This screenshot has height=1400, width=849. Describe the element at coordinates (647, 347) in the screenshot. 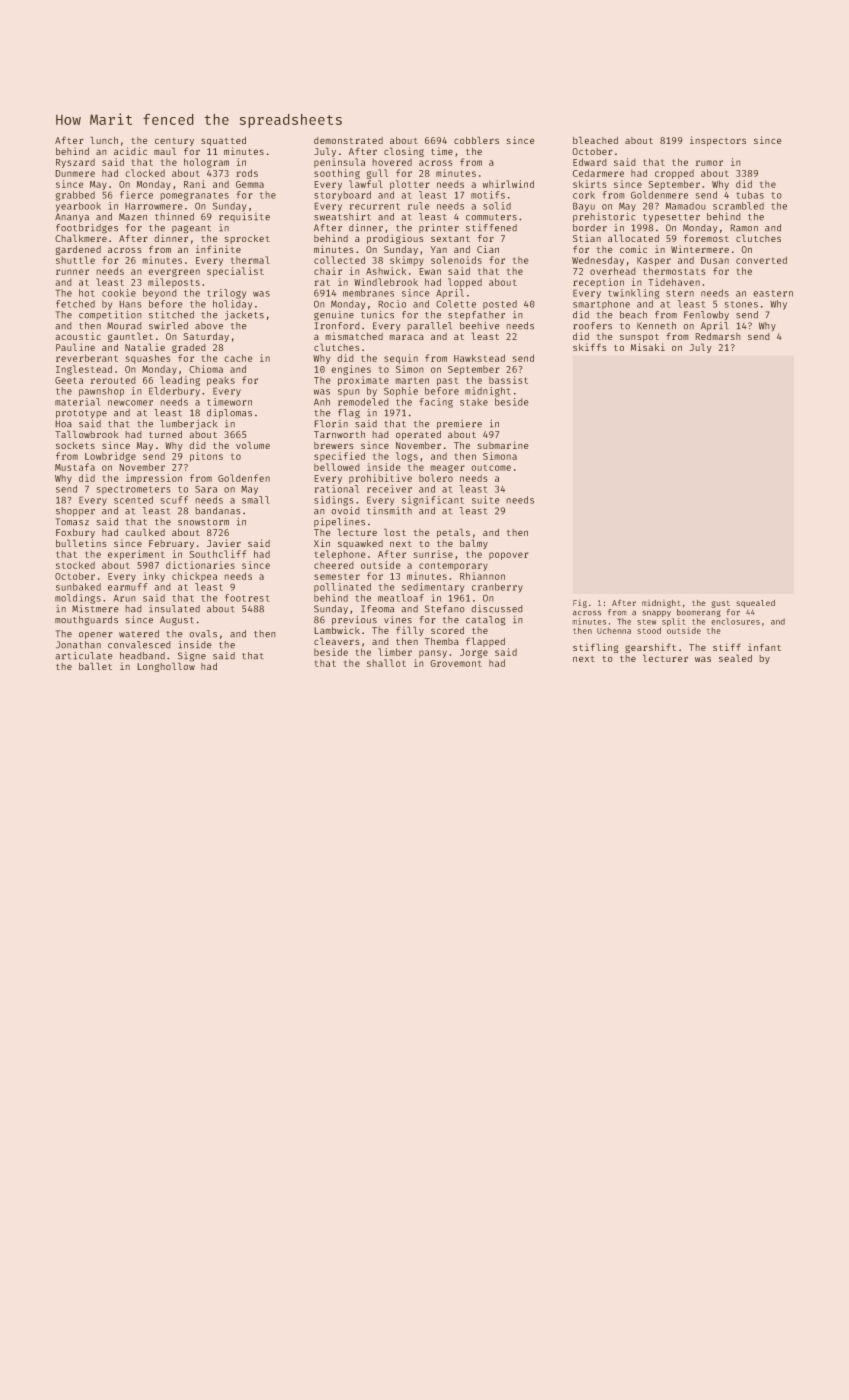

I see `Misaki` at that location.
